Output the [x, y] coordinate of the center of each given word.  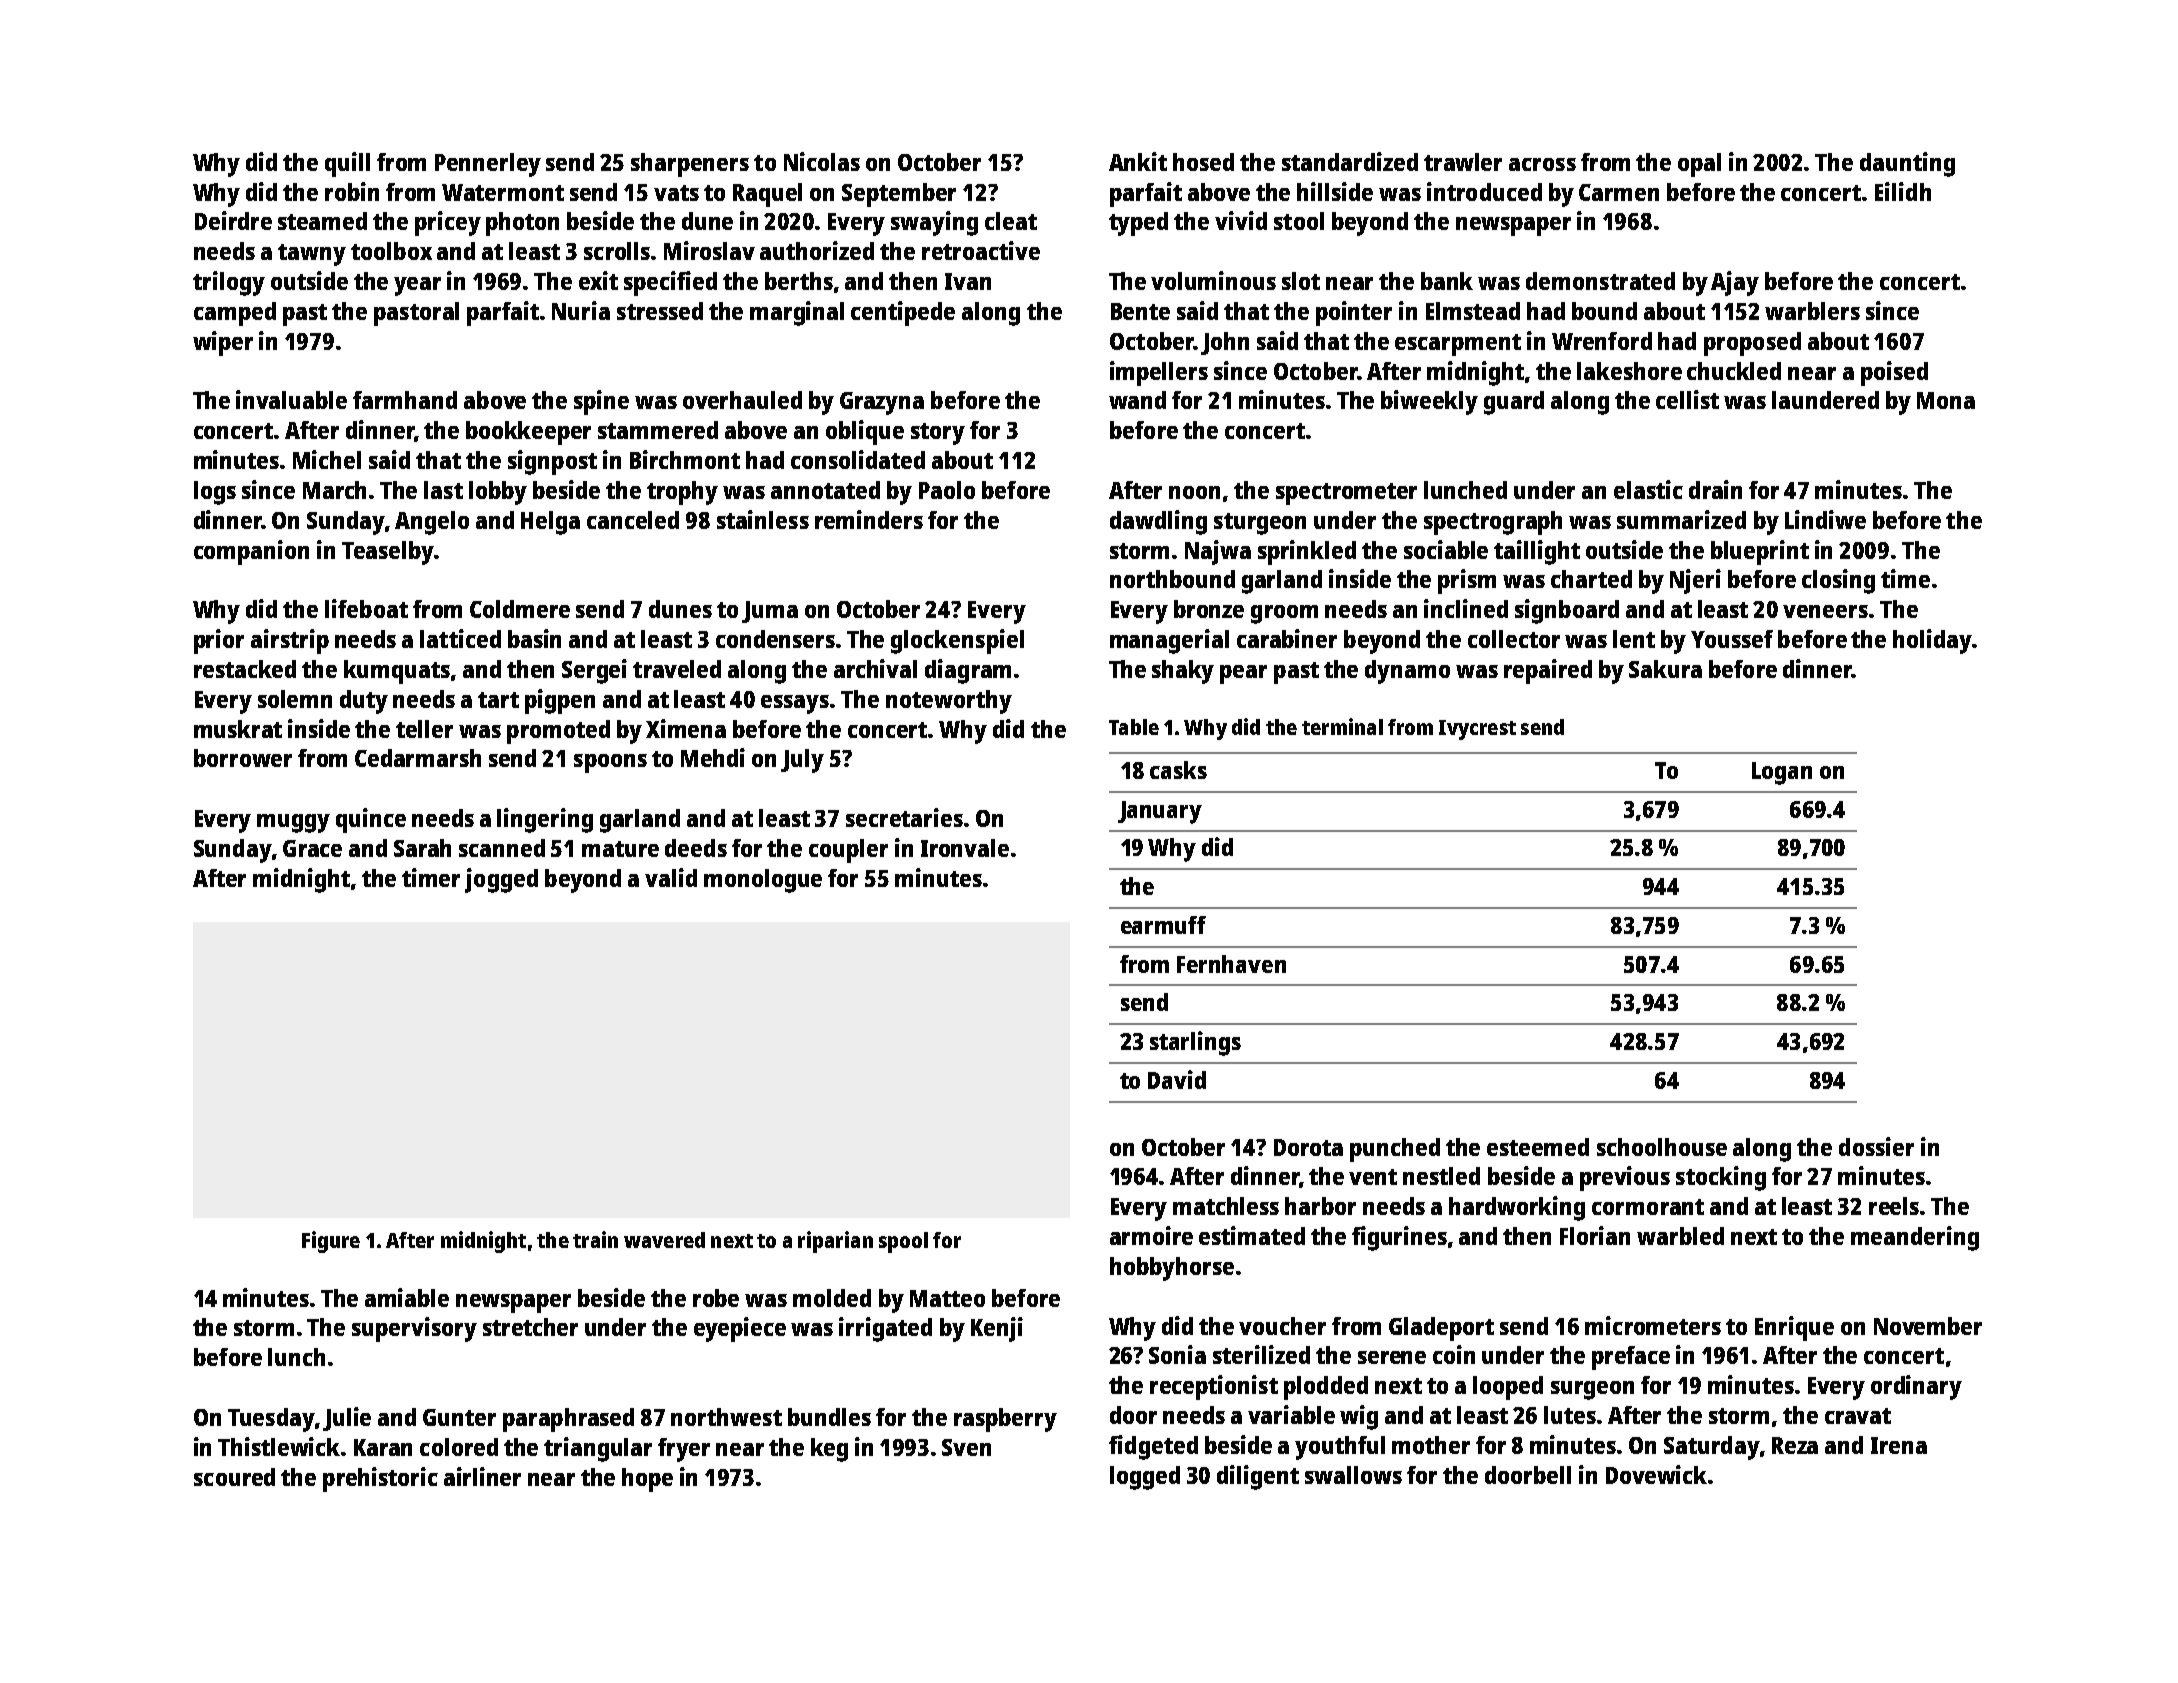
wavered [664, 1240]
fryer [684, 1450]
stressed [660, 311]
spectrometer [1346, 494]
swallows [1353, 1475]
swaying [934, 223]
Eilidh [1903, 191]
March [334, 490]
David [1177, 1079]
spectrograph [1493, 523]
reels [1894, 1206]
